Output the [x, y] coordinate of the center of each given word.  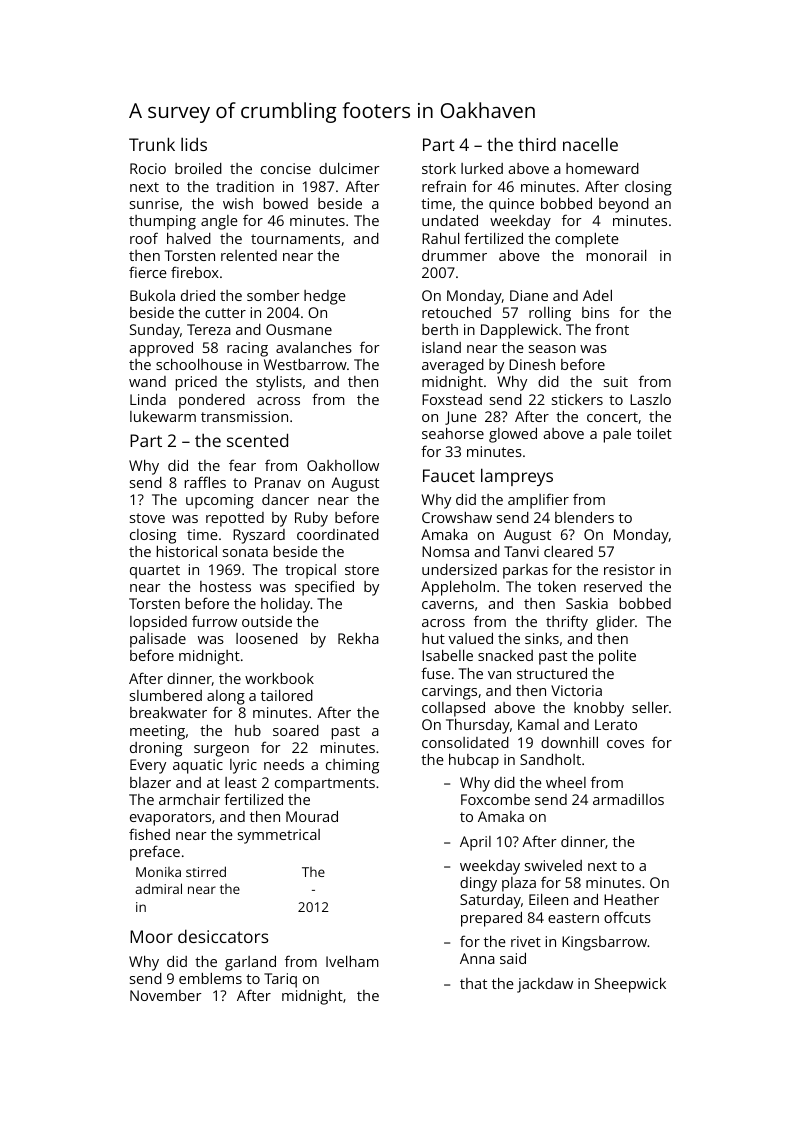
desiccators [223, 936]
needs [284, 764]
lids [194, 144]
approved [161, 349]
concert [612, 417]
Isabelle [447, 655]
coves [625, 744]
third [537, 144]
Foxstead [452, 399]
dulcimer [349, 168]
